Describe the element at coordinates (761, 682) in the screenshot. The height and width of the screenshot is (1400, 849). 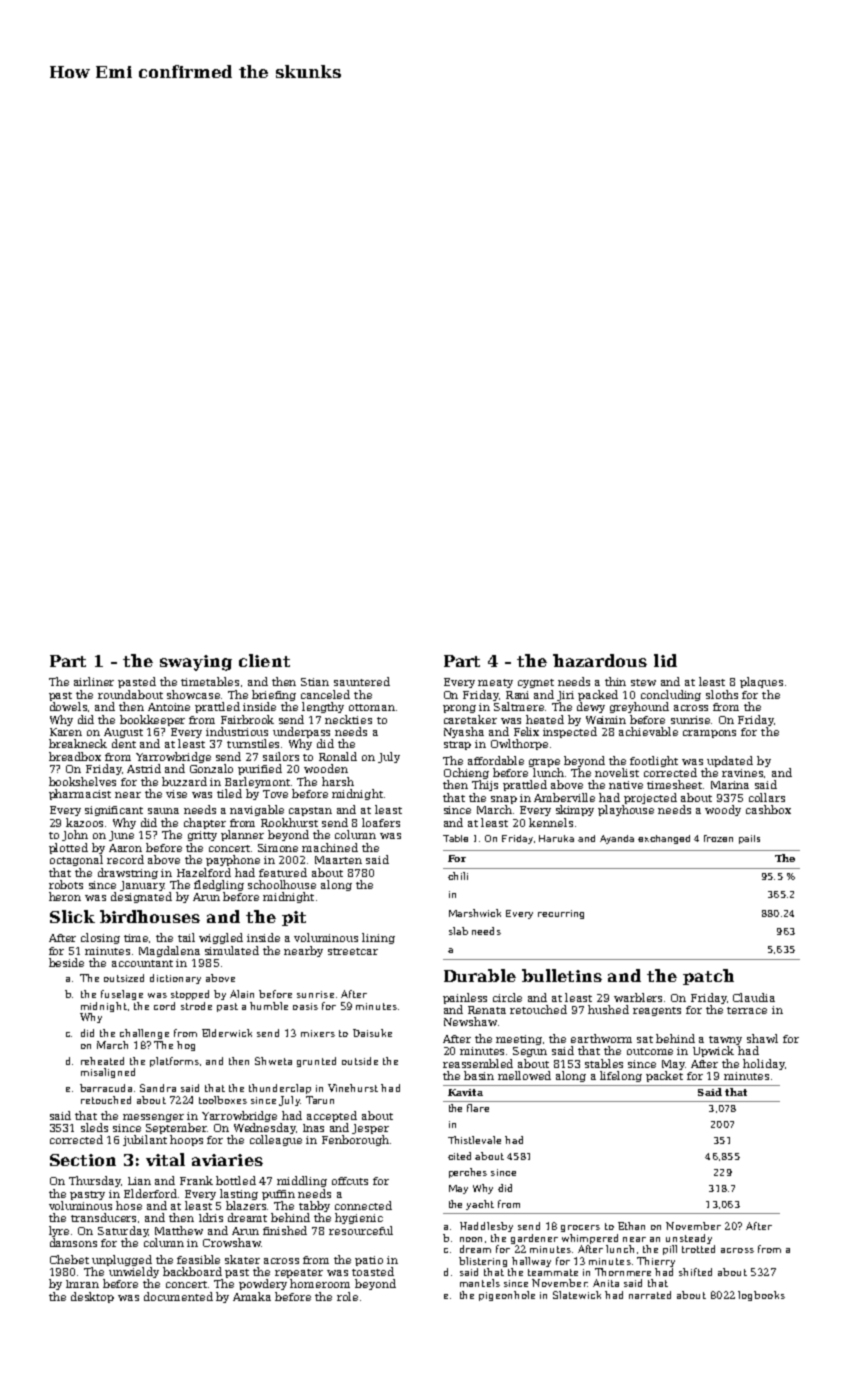
I see `plaques` at that location.
